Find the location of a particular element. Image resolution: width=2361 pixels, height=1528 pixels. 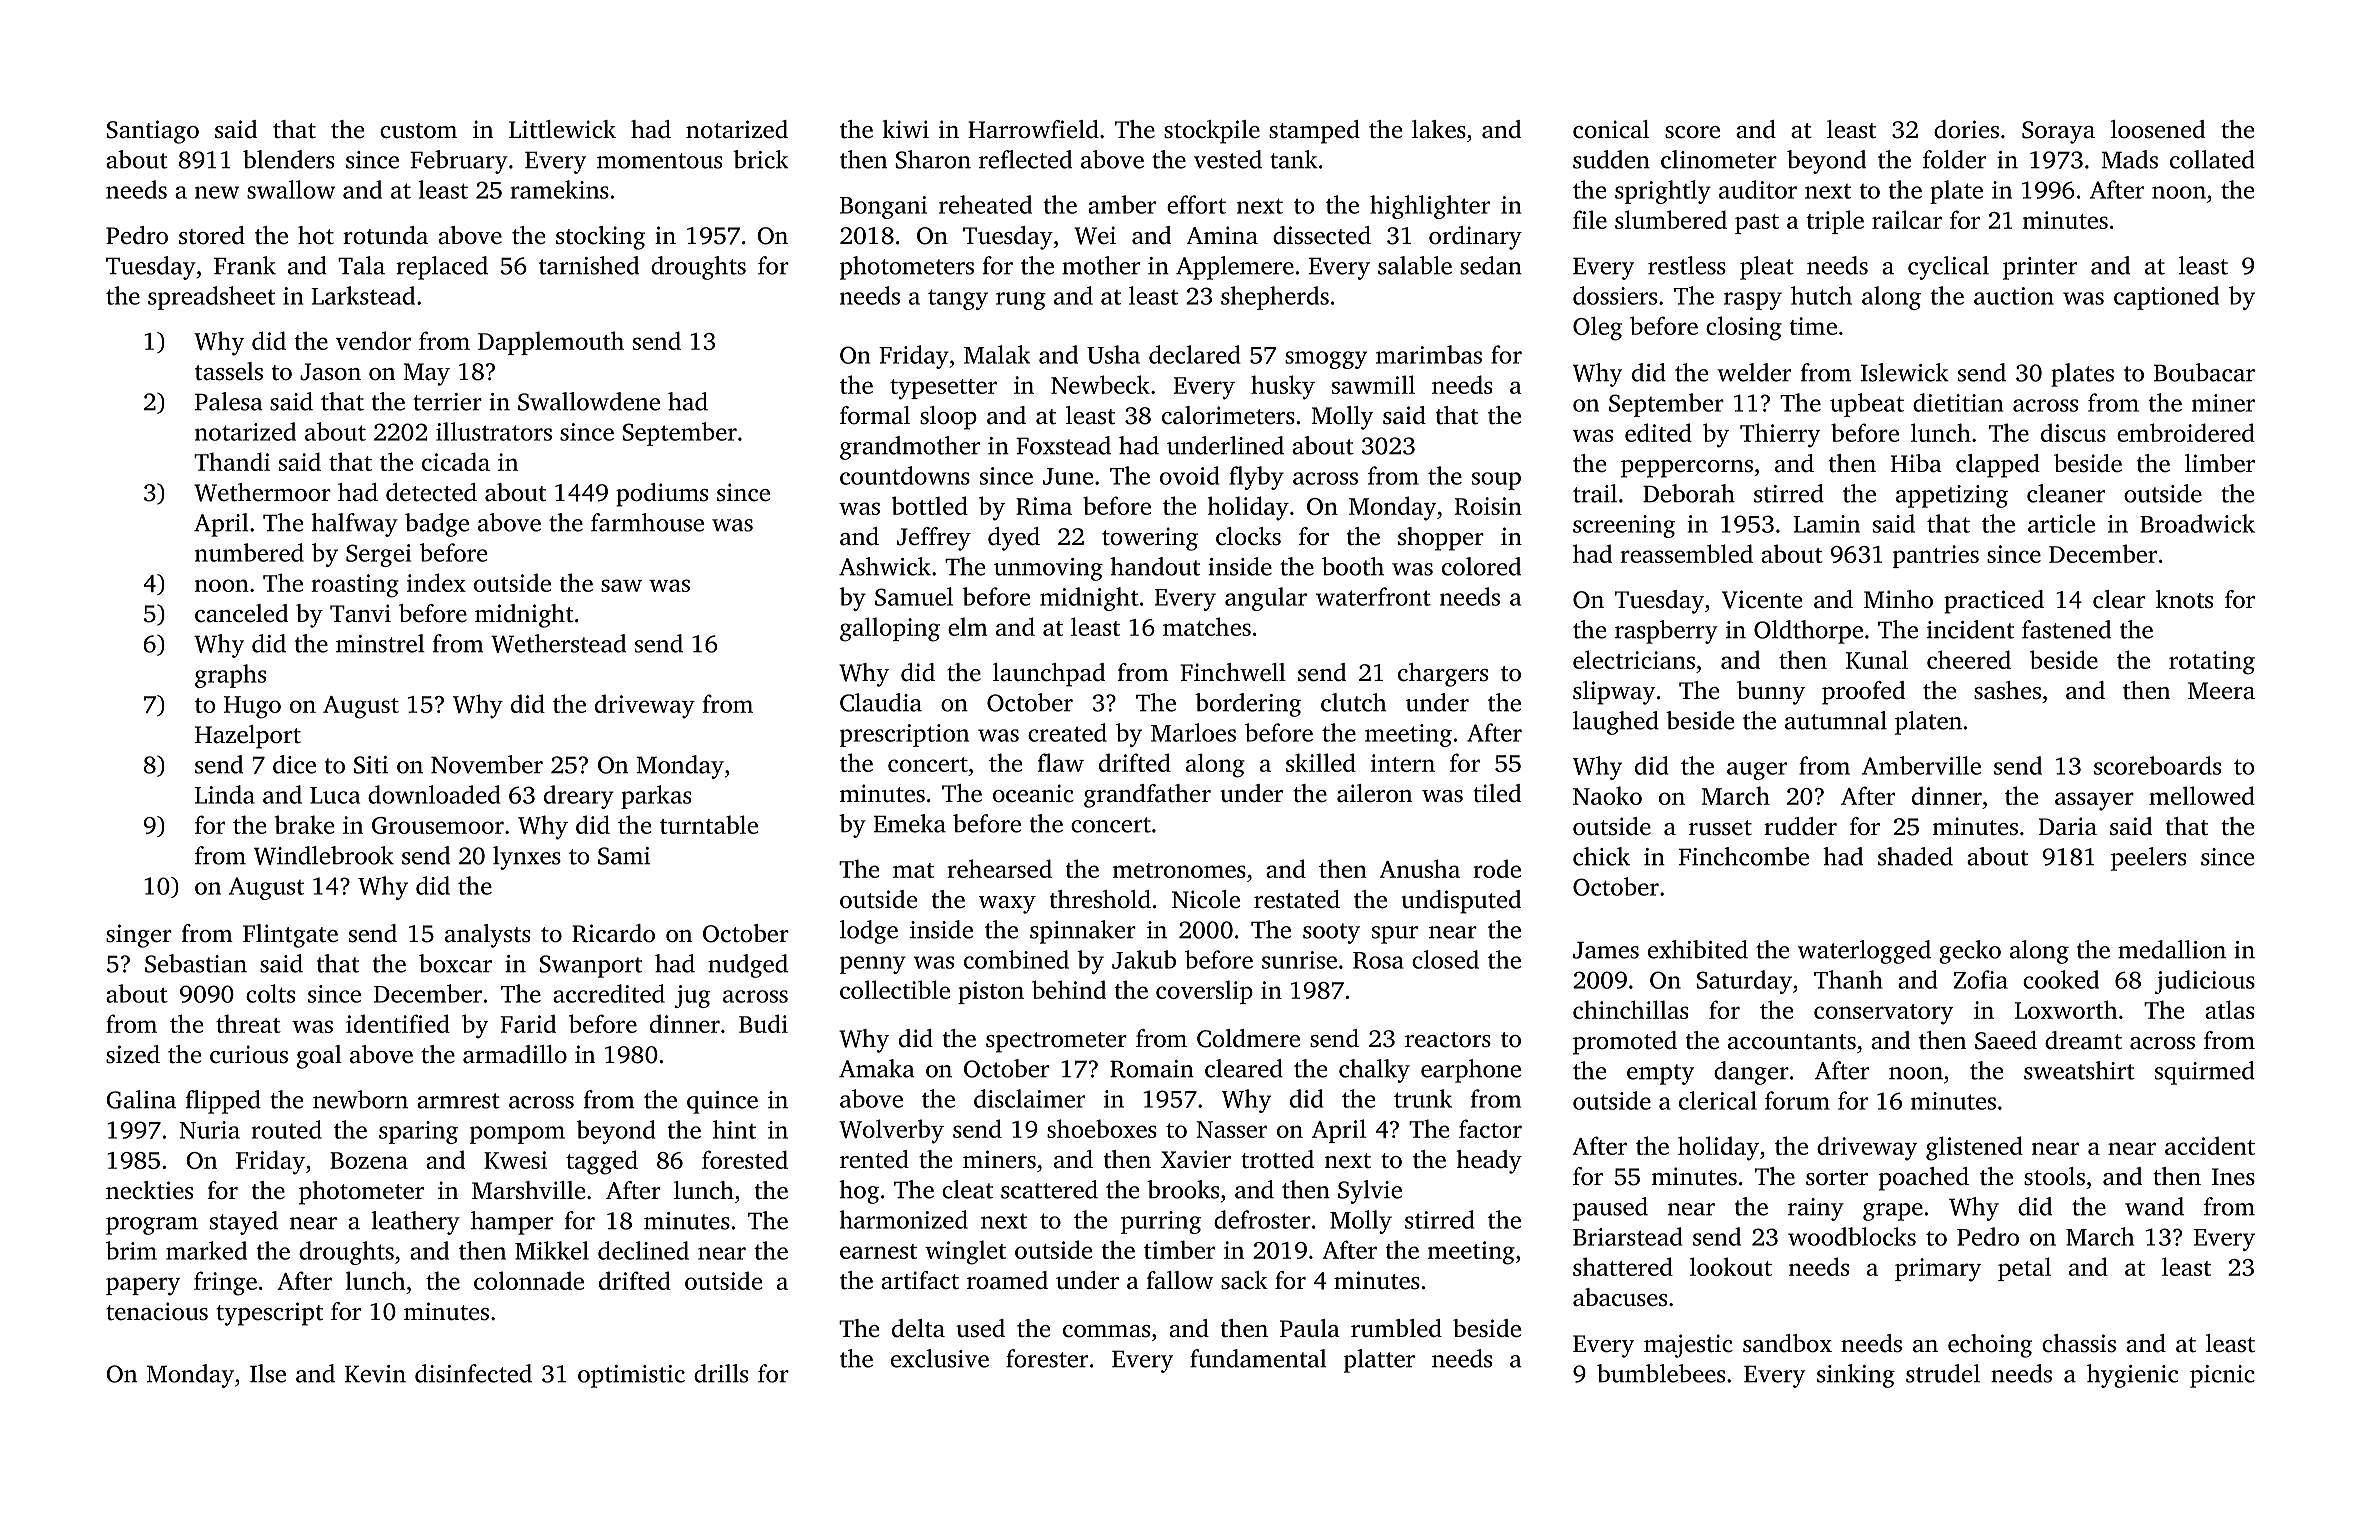

Littlewick is located at coordinates (562, 129).
